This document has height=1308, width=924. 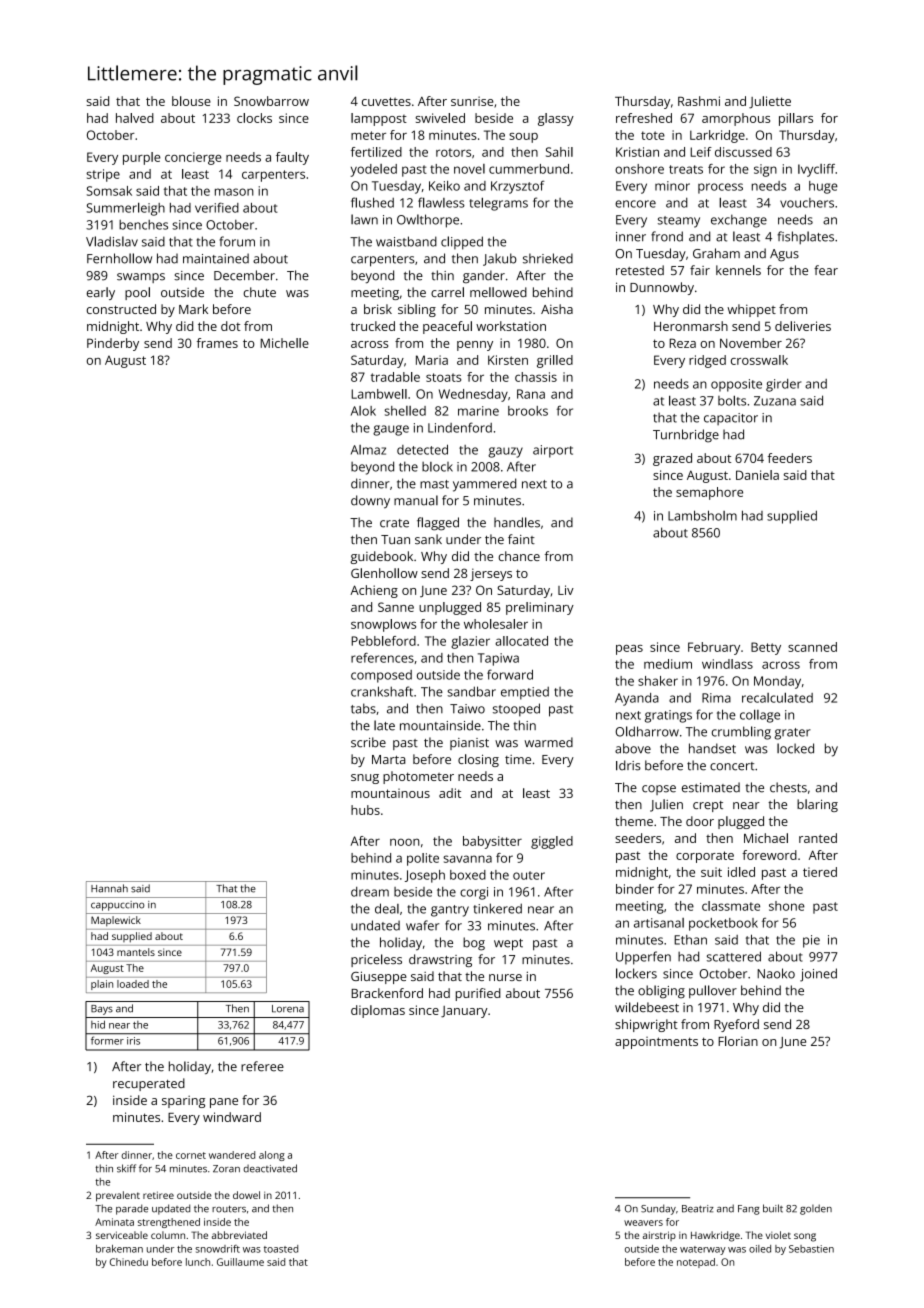 I want to click on mason, so click(x=234, y=192).
